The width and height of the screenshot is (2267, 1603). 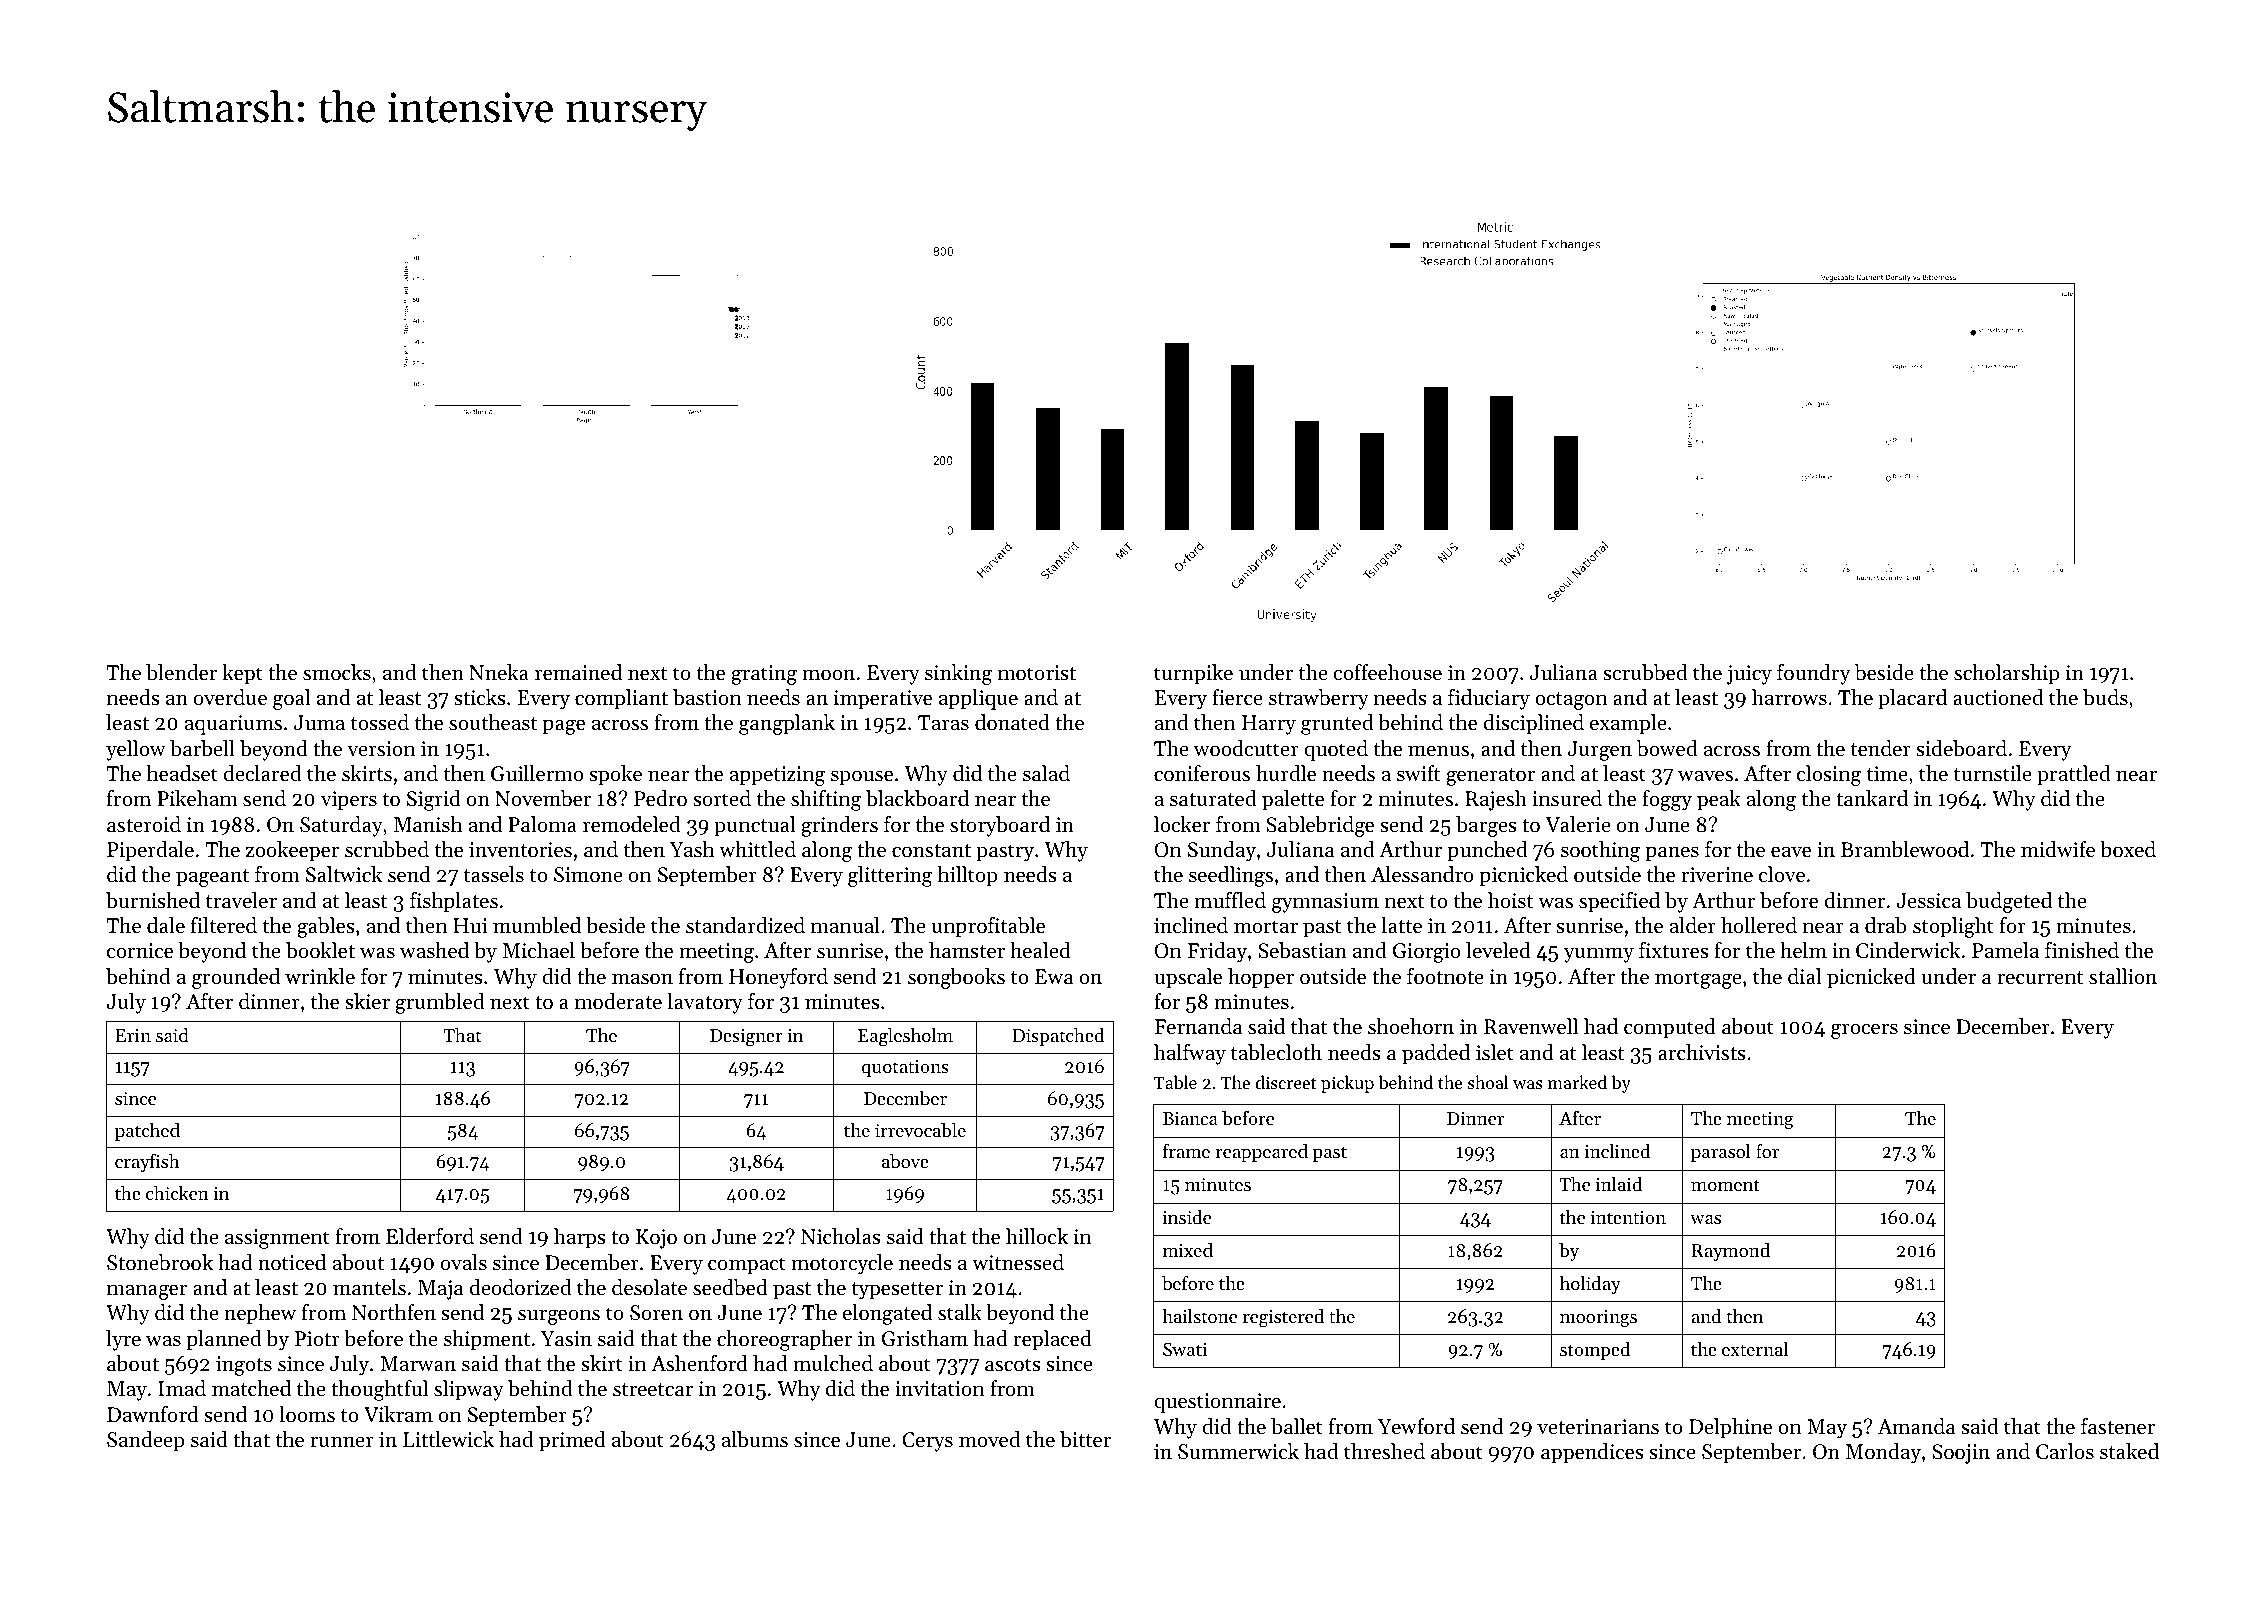 What do you see at coordinates (2129, 1451) in the screenshot?
I see `staked` at bounding box center [2129, 1451].
